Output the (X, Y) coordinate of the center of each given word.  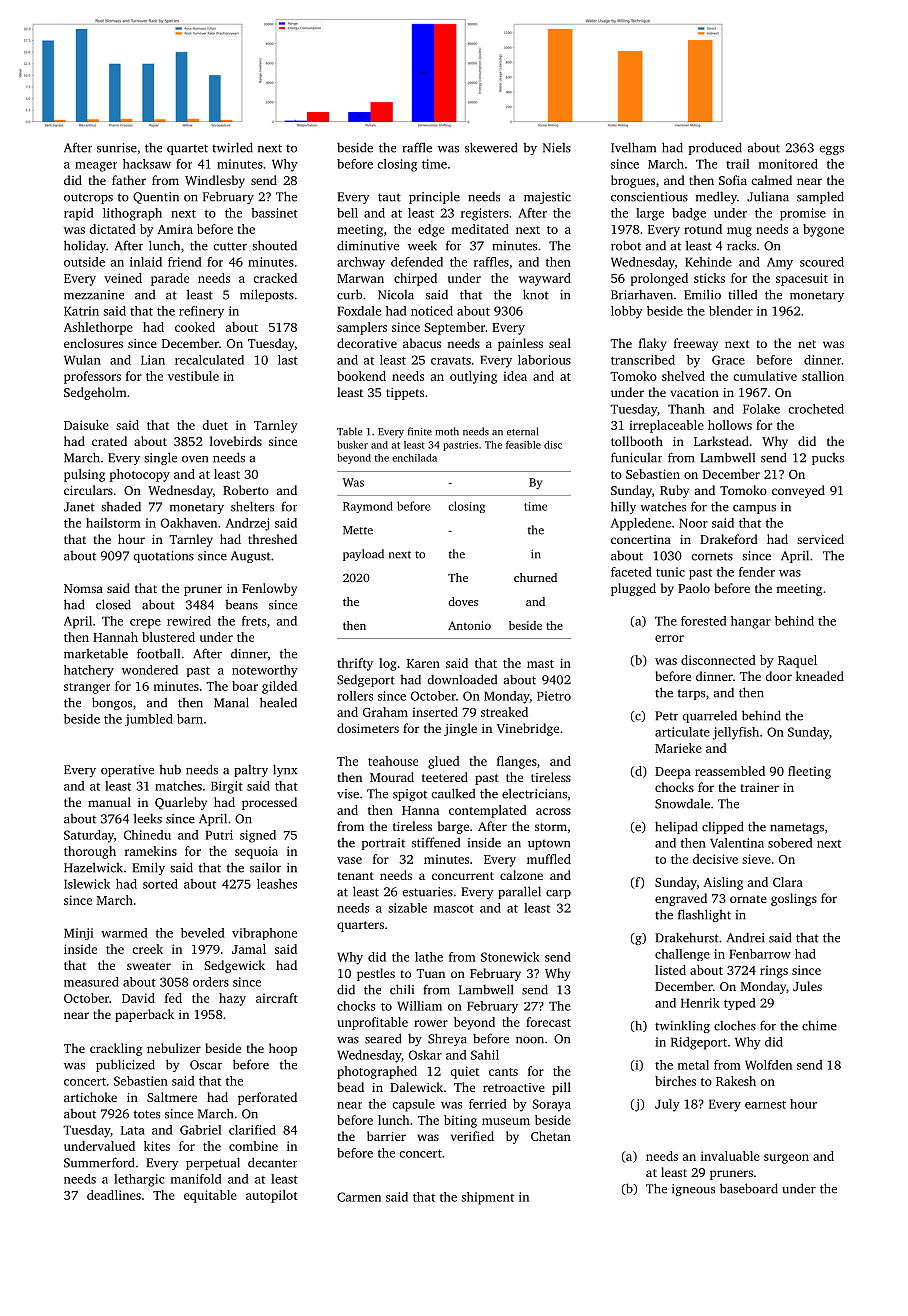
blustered (168, 637)
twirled (232, 147)
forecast (548, 1022)
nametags (797, 828)
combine (253, 1146)
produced (715, 148)
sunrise (117, 148)
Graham (385, 712)
